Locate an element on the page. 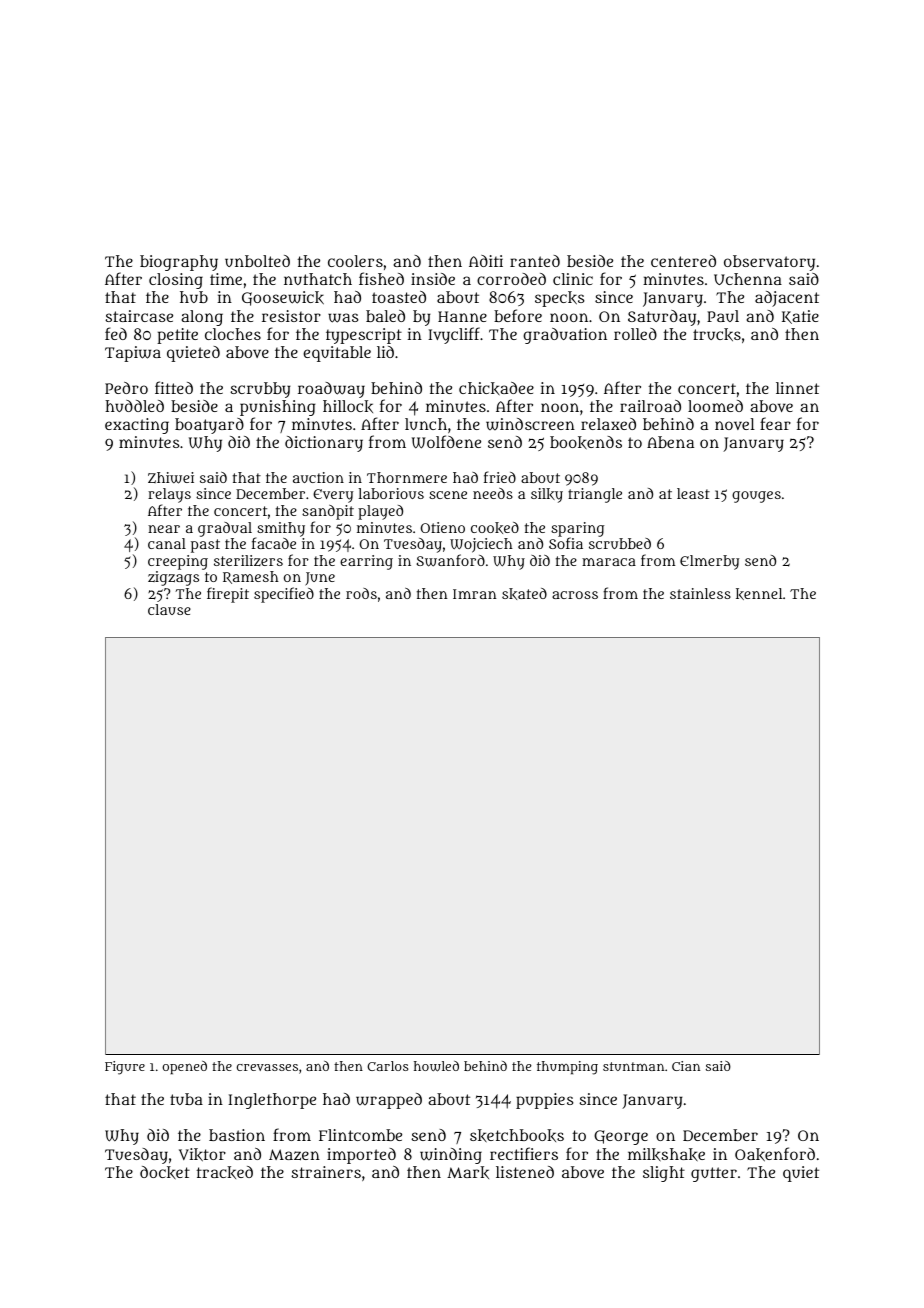 The width and height of the document is (924, 1308). Aditi is located at coordinates (486, 261).
